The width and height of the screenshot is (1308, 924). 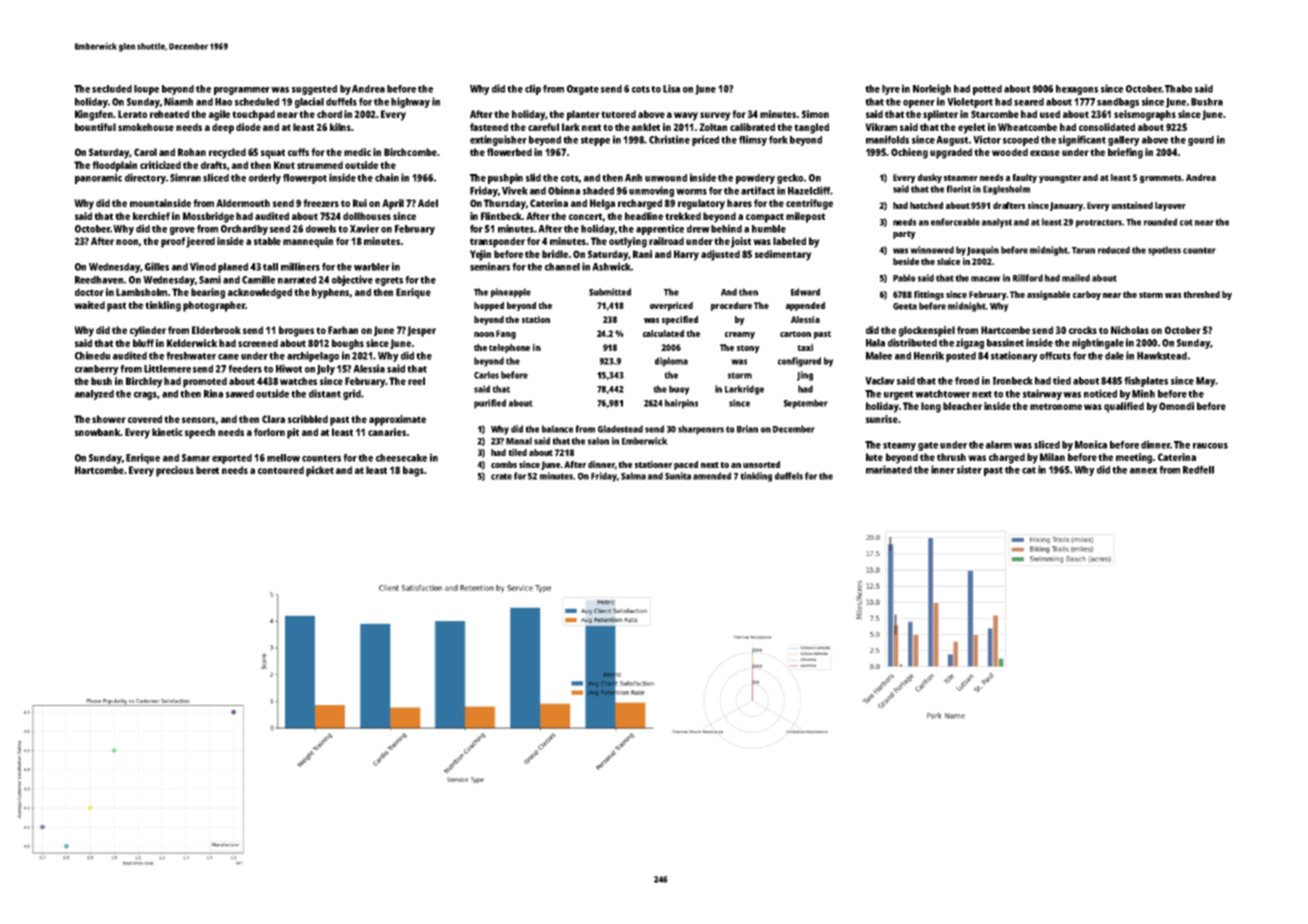 What do you see at coordinates (660, 229) in the screenshot?
I see `apprentice` at bounding box center [660, 229].
